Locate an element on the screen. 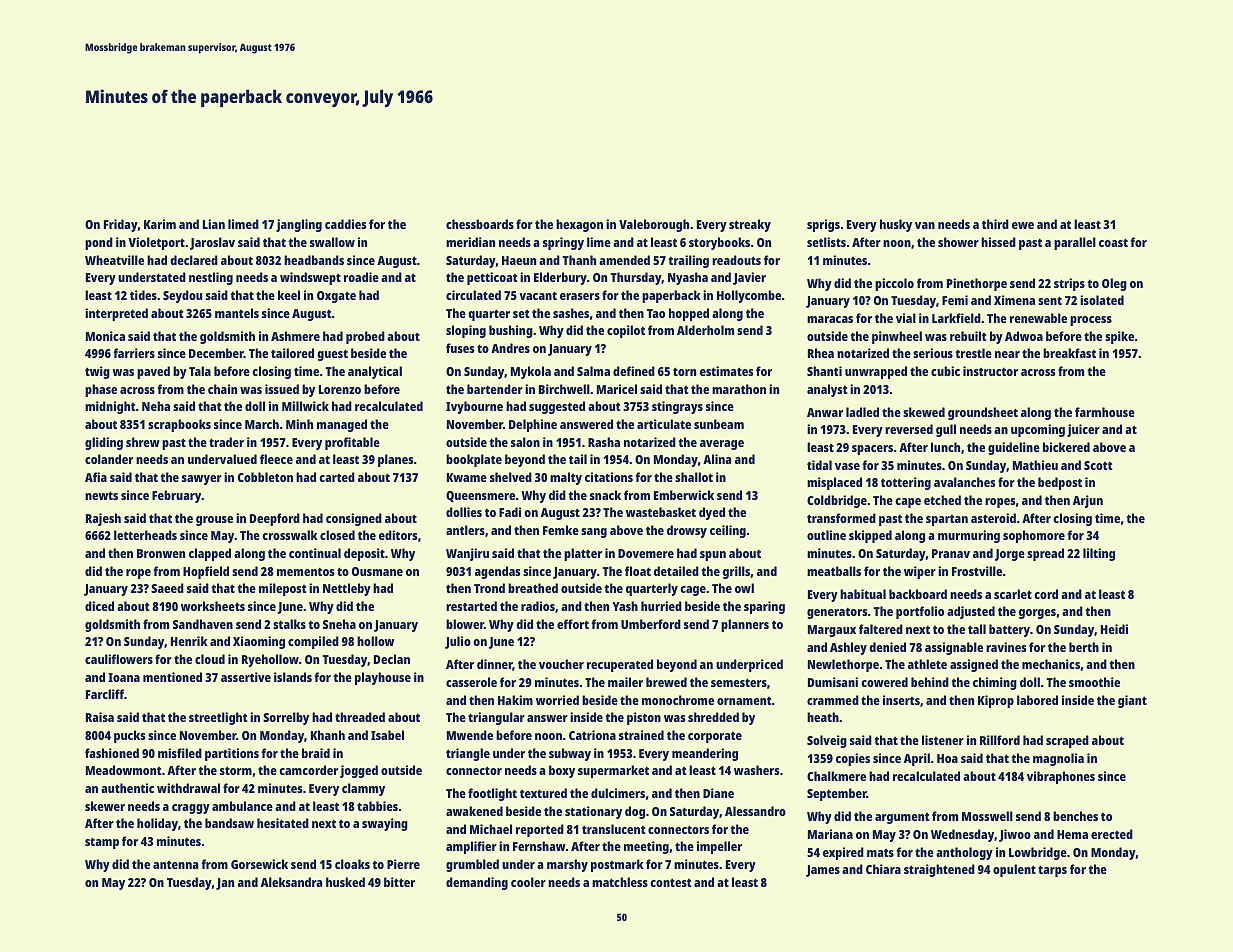  streaky is located at coordinates (750, 225).
